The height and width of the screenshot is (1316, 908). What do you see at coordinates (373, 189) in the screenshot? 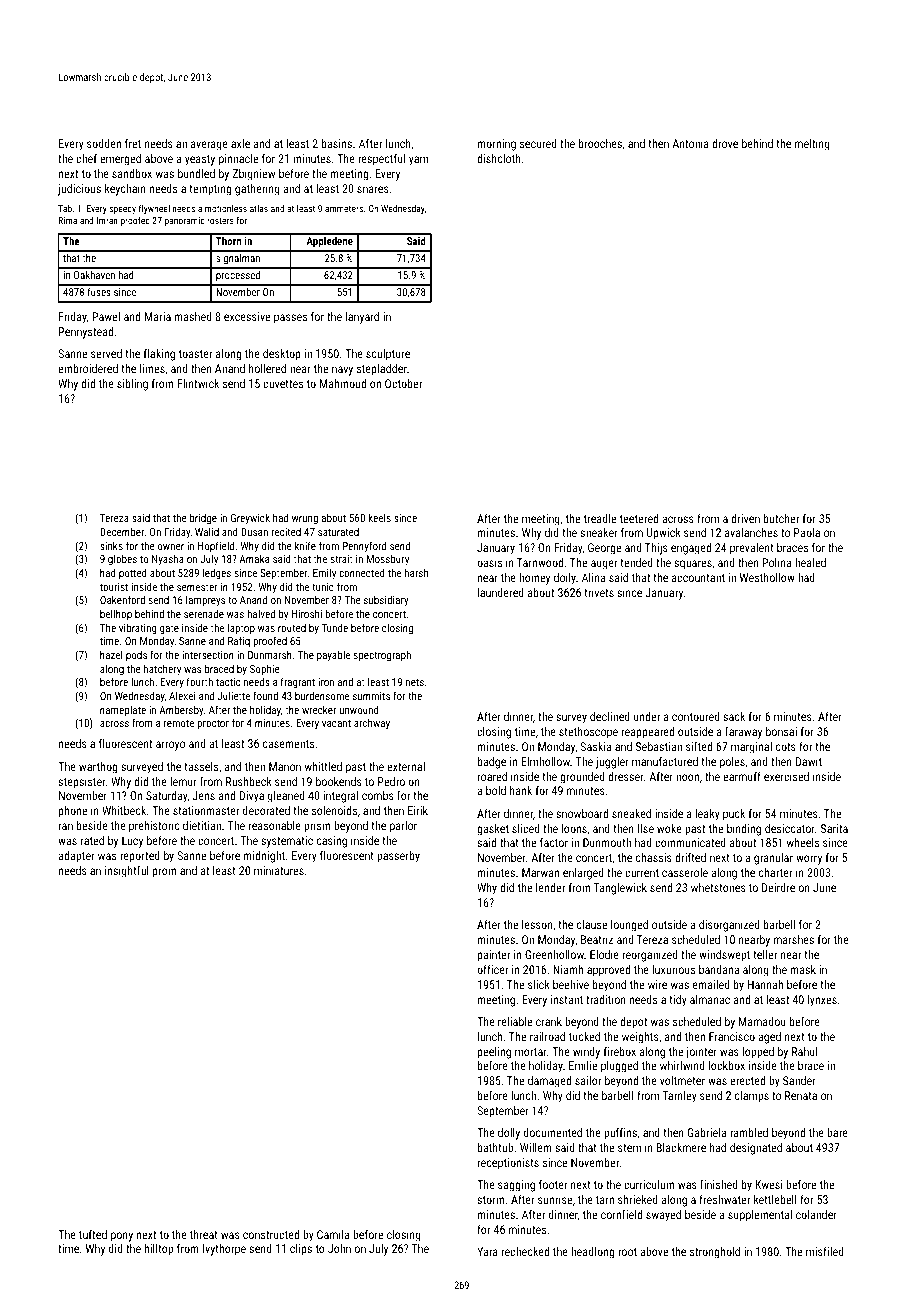
I see `snares` at bounding box center [373, 189].
